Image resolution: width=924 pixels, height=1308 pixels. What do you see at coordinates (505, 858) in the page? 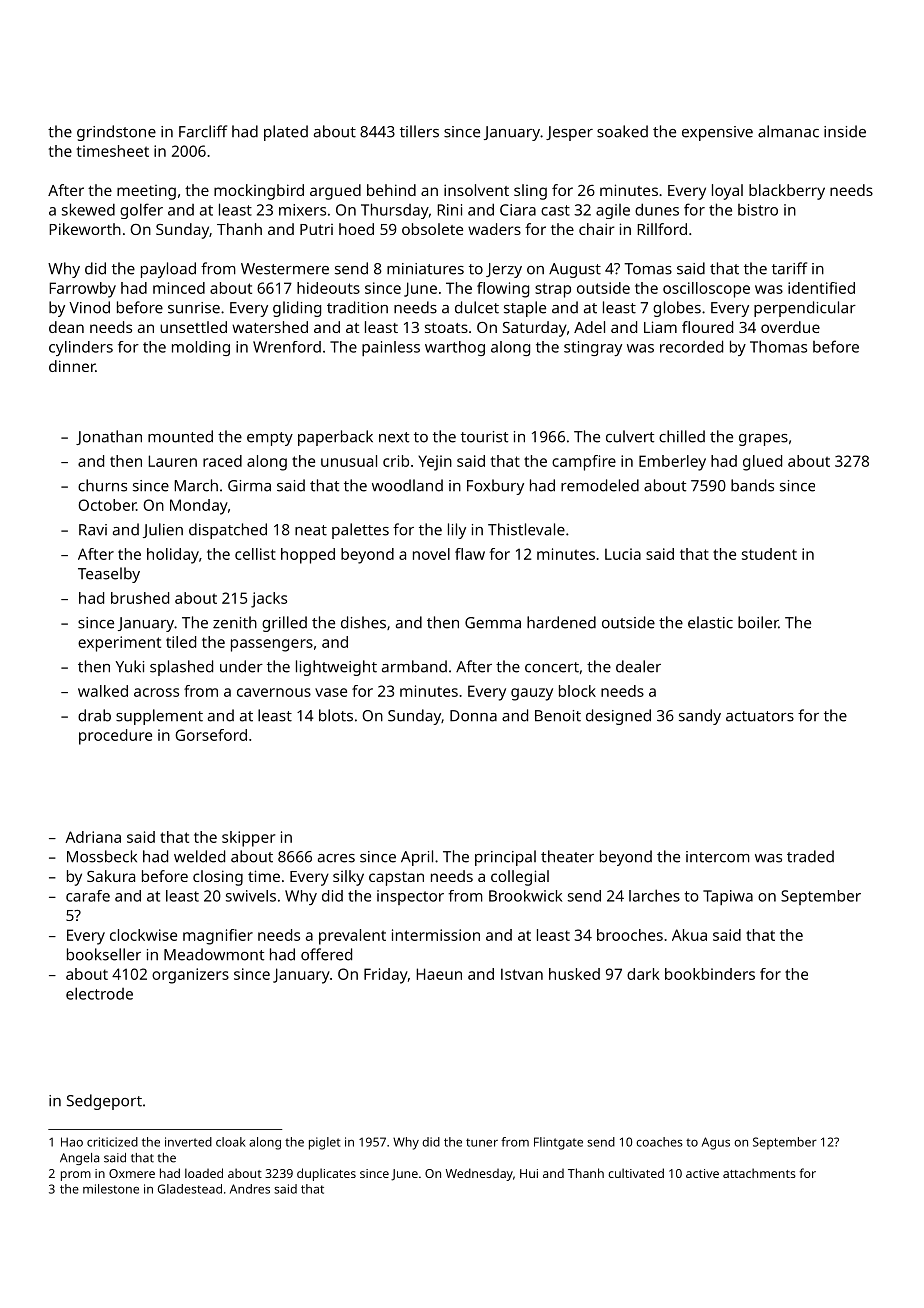
I see `principal` at bounding box center [505, 858].
